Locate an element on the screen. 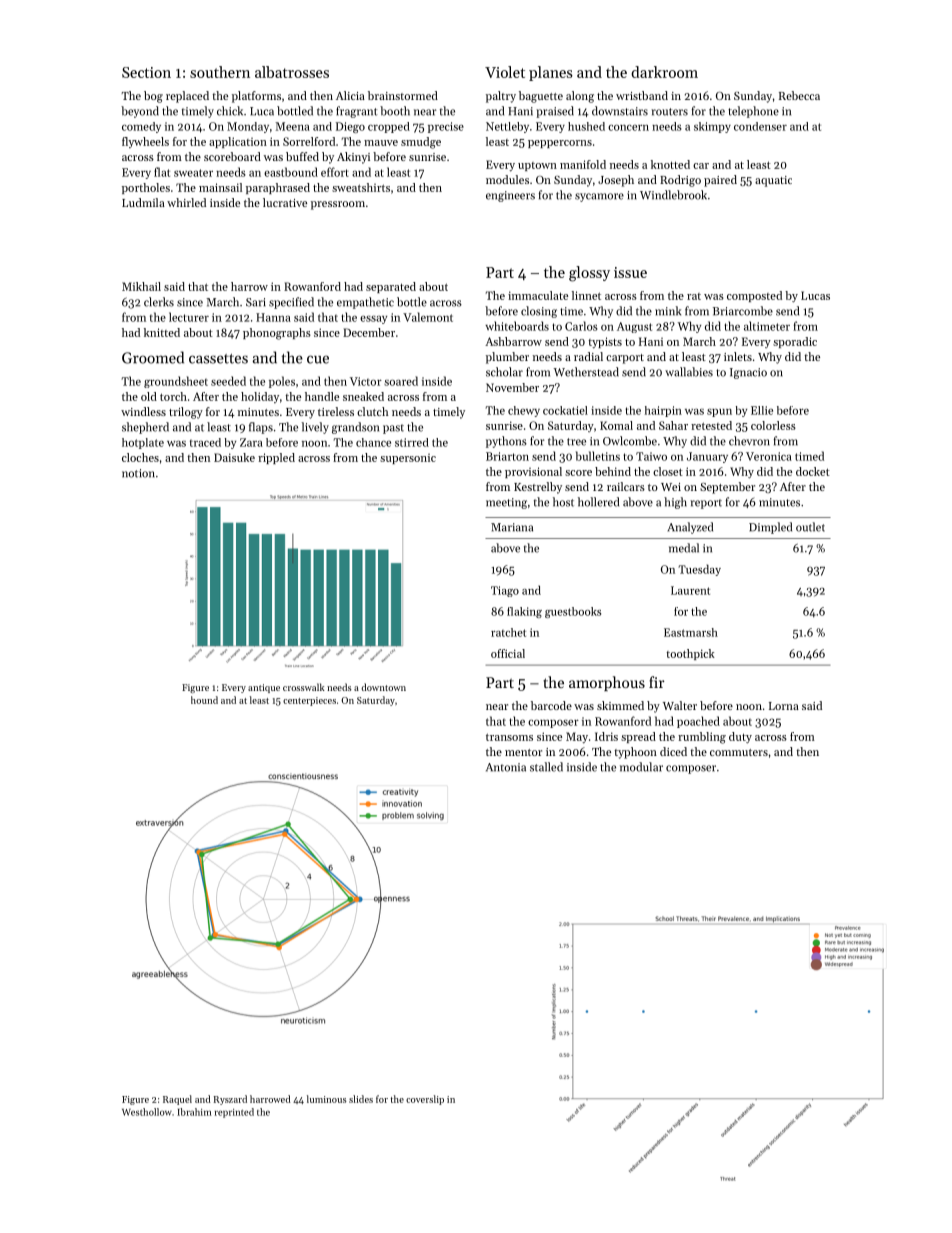 Image resolution: width=952 pixels, height=1233 pixels. slides is located at coordinates (361, 1099).
